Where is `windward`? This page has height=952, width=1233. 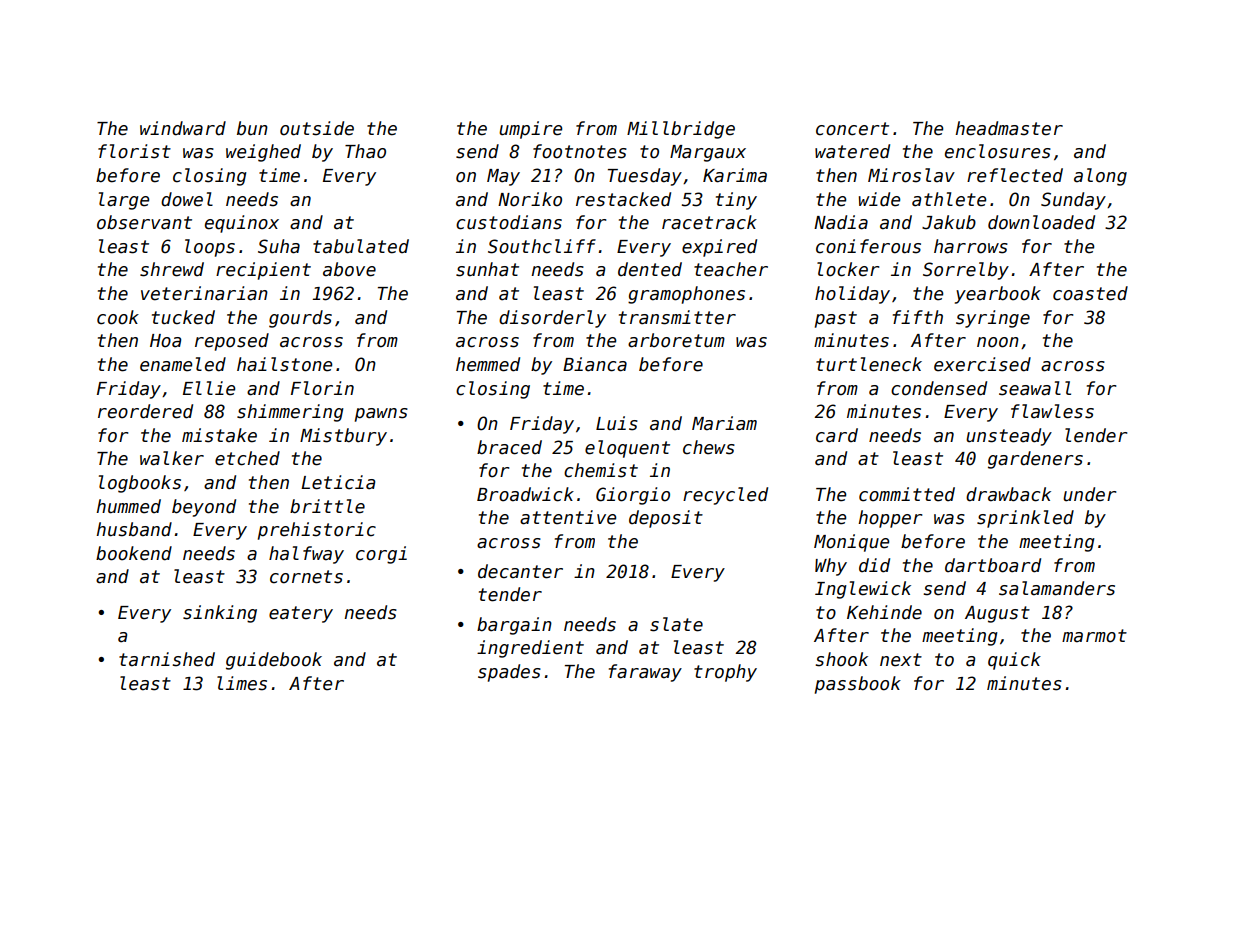
windward is located at coordinates (183, 128).
